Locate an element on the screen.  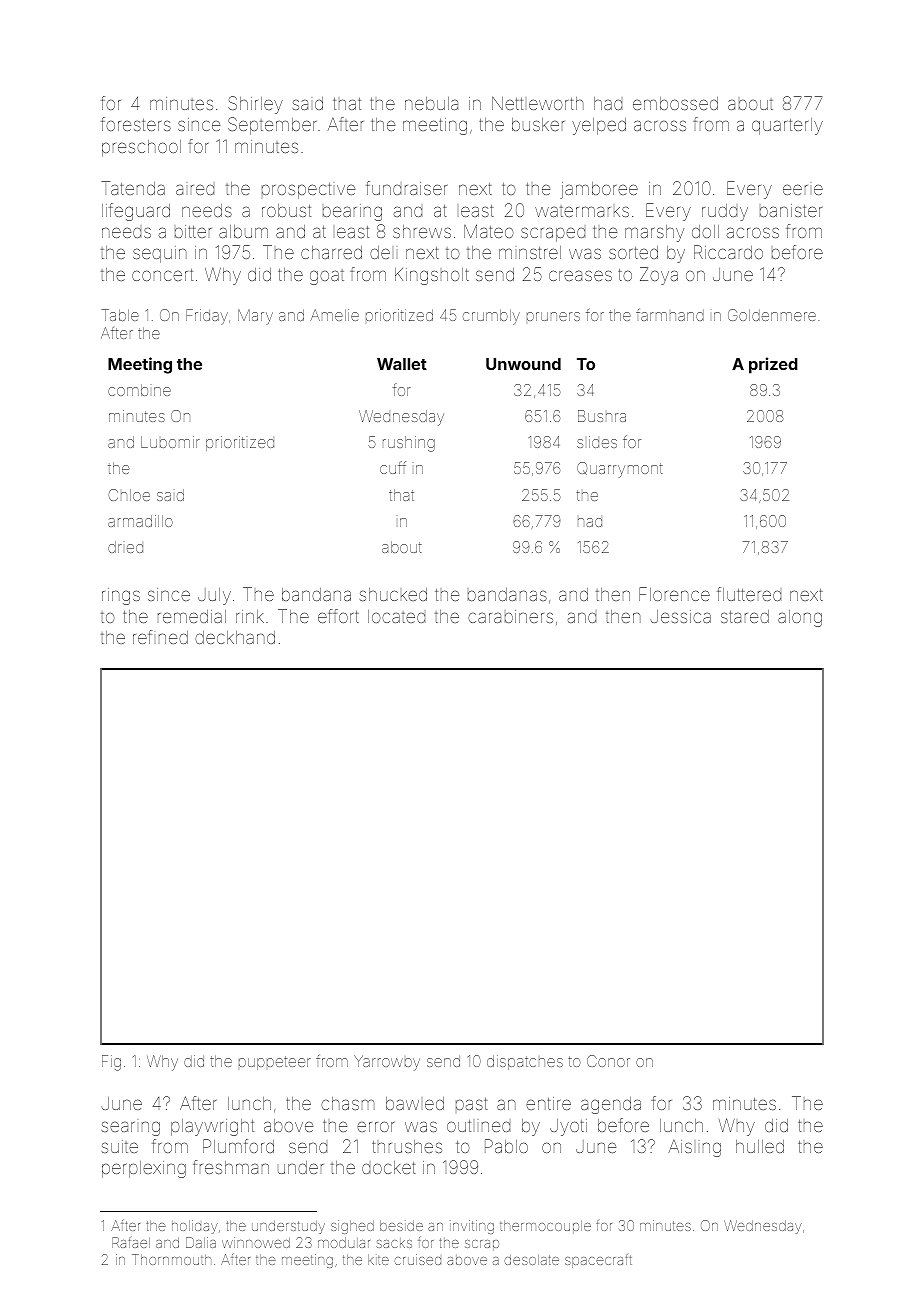
refined is located at coordinates (160, 637).
